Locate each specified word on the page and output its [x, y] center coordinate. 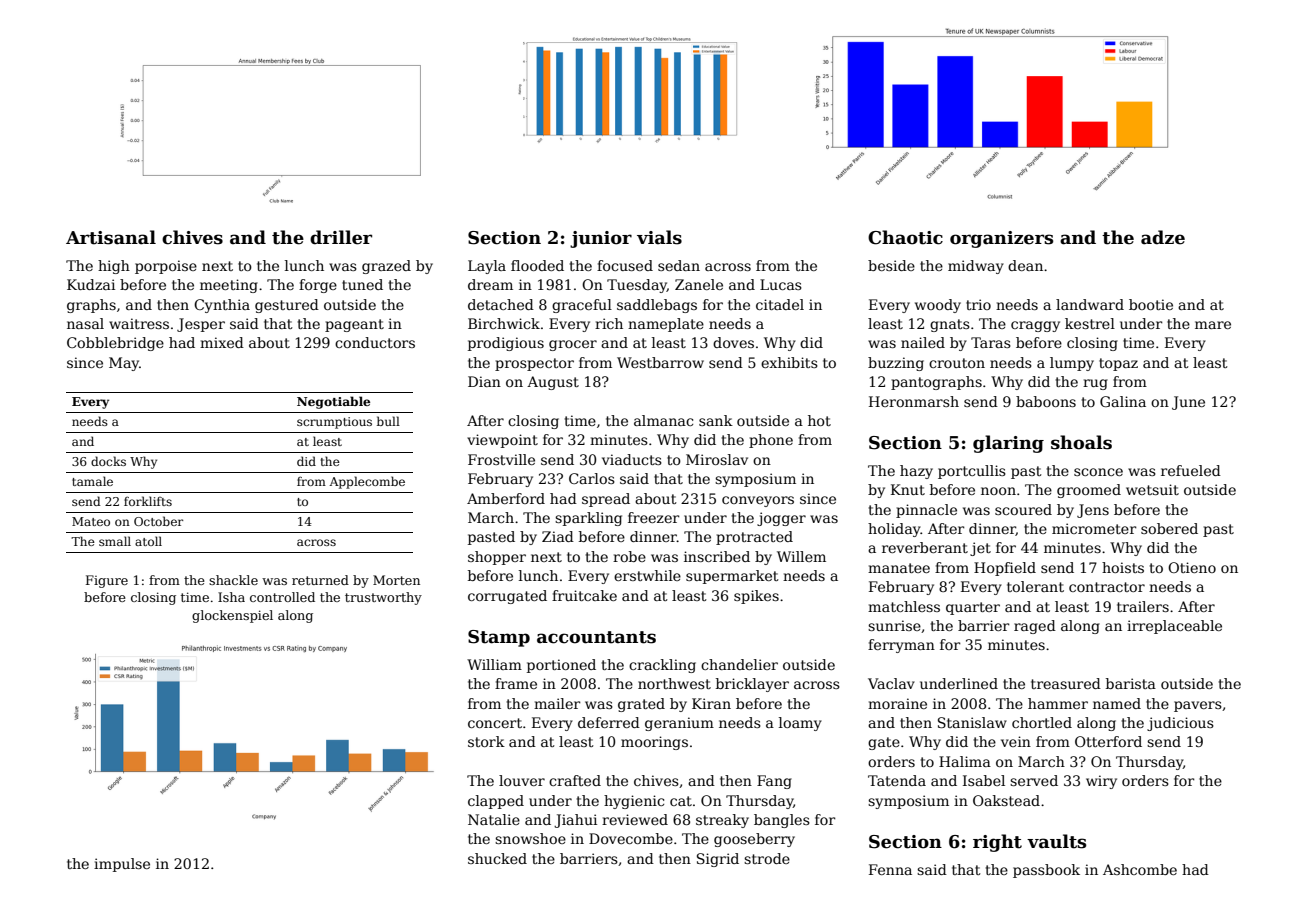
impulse [122, 865]
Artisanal [111, 237]
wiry [1101, 782]
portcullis [972, 472]
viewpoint [502, 441]
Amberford [506, 498]
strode [767, 858]
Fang [774, 782]
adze [1163, 237]
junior [601, 239]
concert [495, 723]
